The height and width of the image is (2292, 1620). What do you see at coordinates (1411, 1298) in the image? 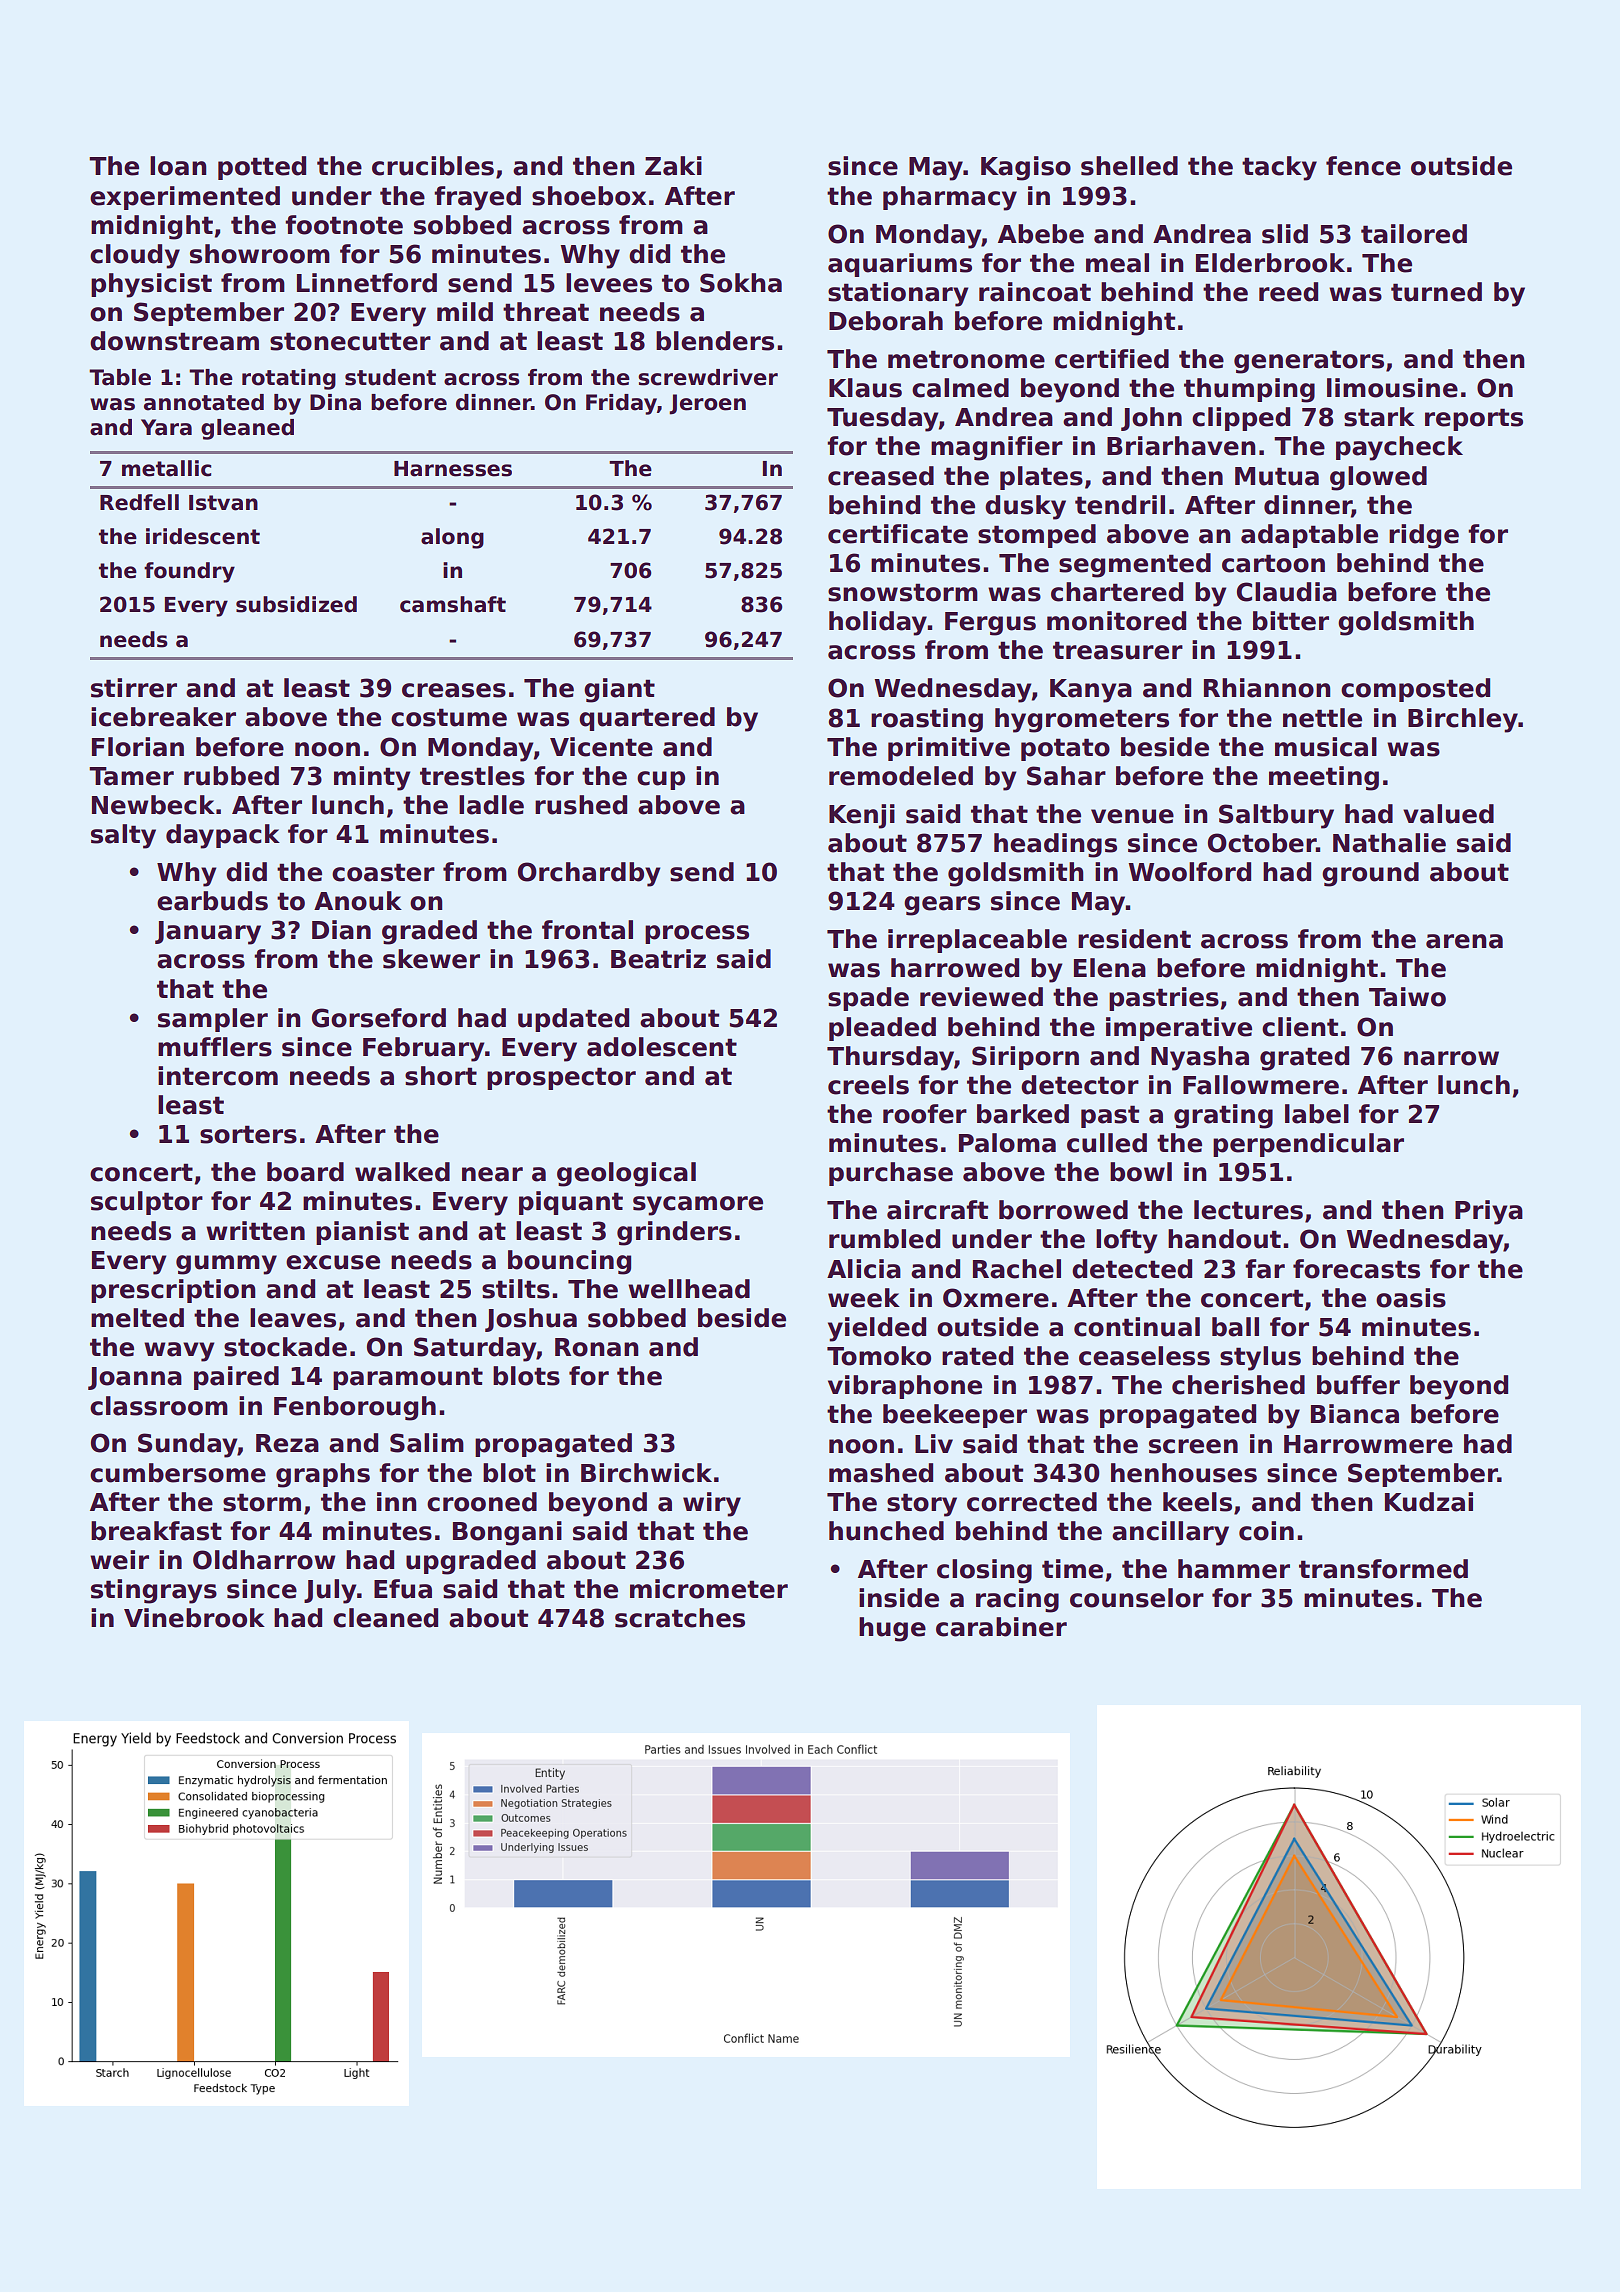
I see `oasis` at bounding box center [1411, 1298].
